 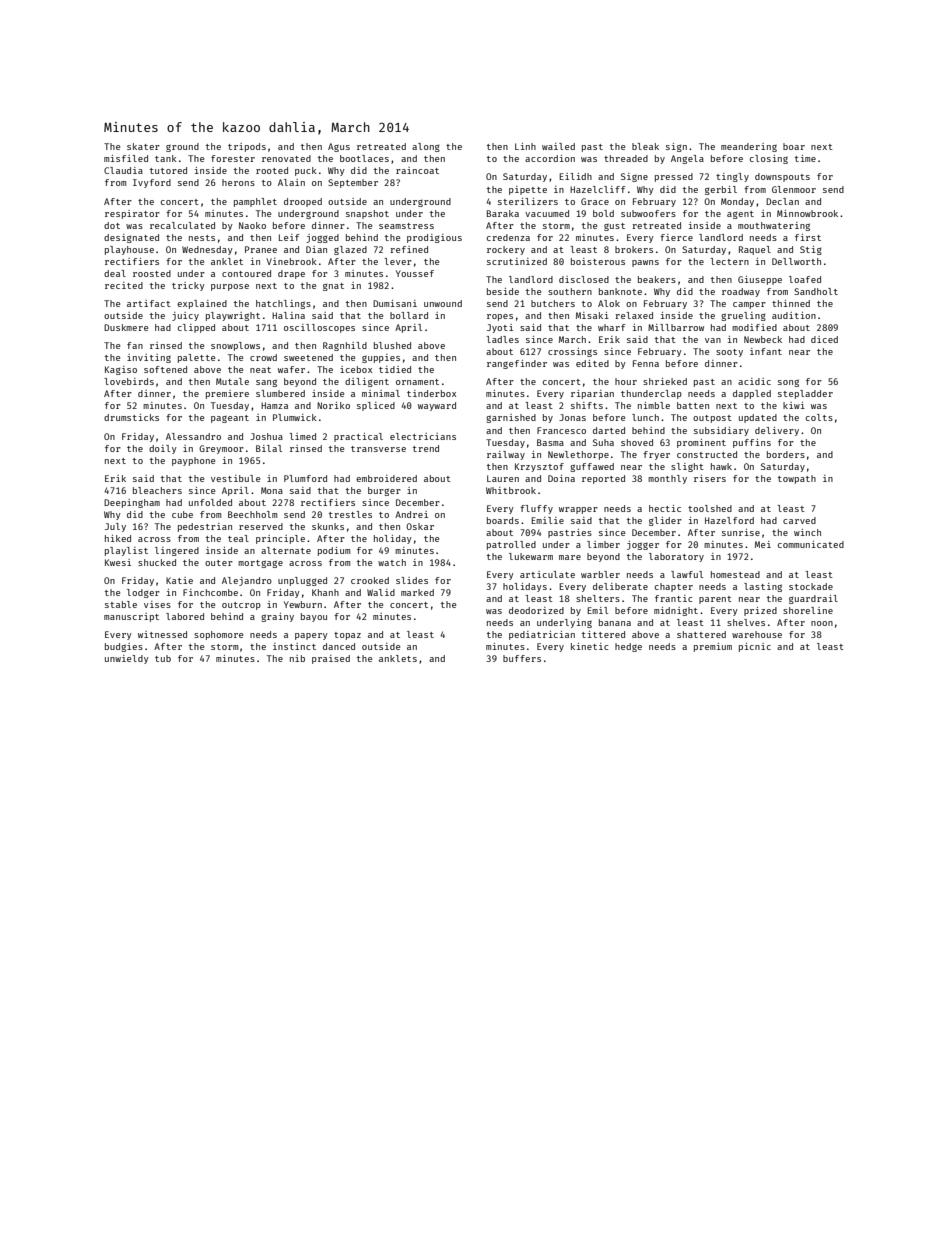 What do you see at coordinates (805, 158) in the image?
I see `time` at bounding box center [805, 158].
